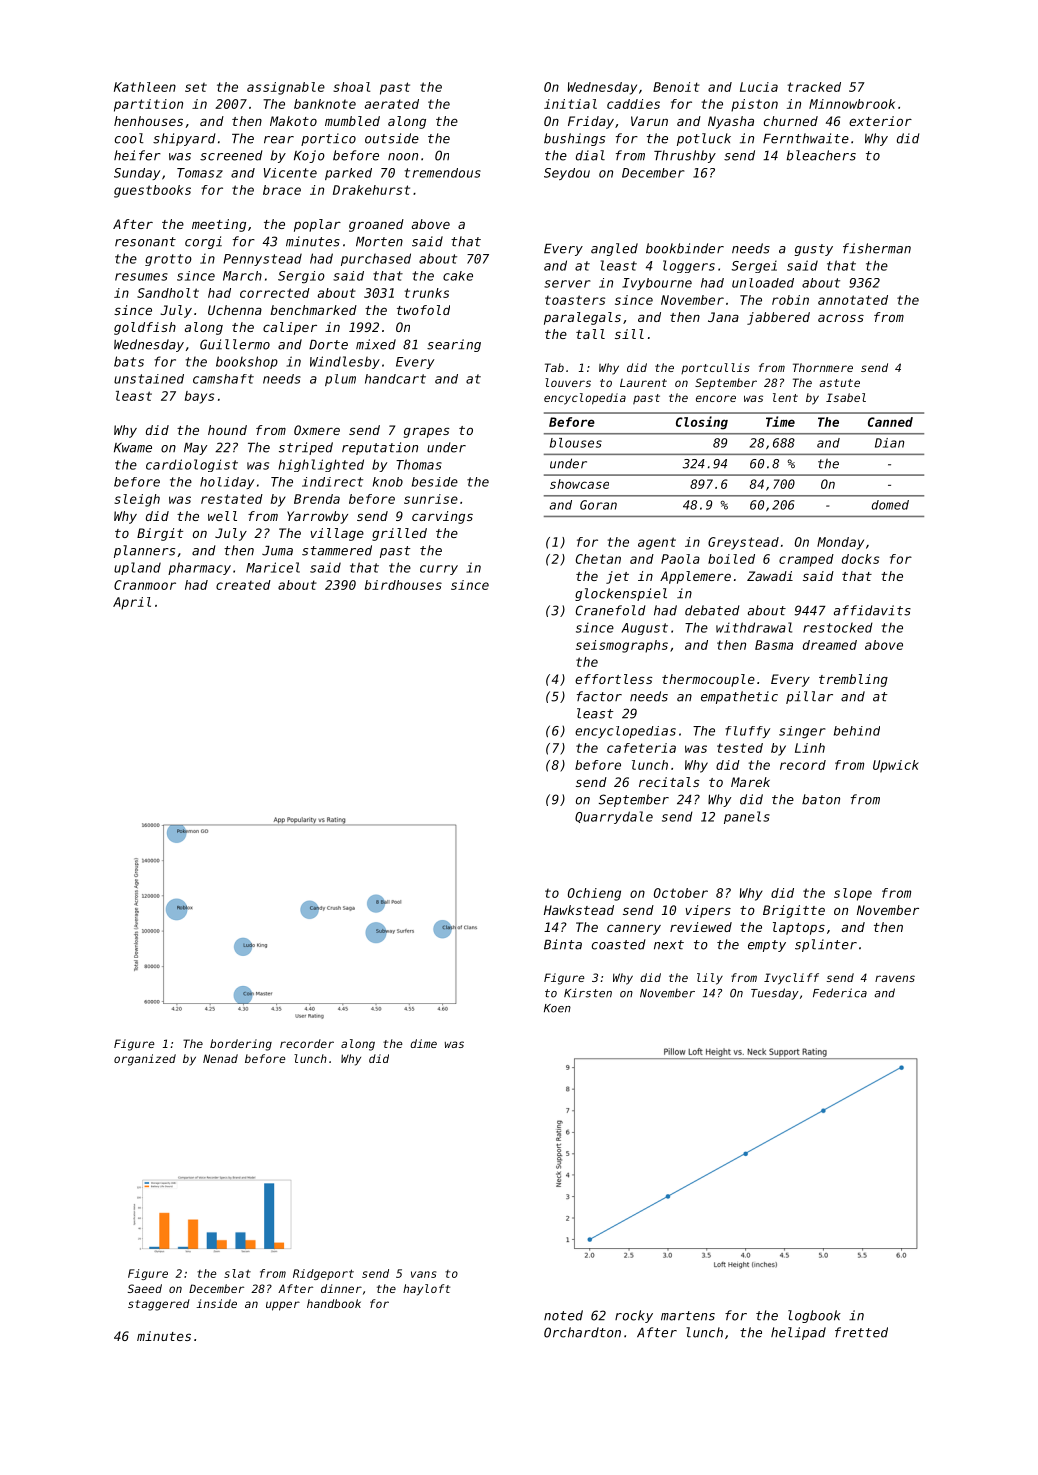  Describe the element at coordinates (634, 929) in the page. I see `cannery` at that location.
